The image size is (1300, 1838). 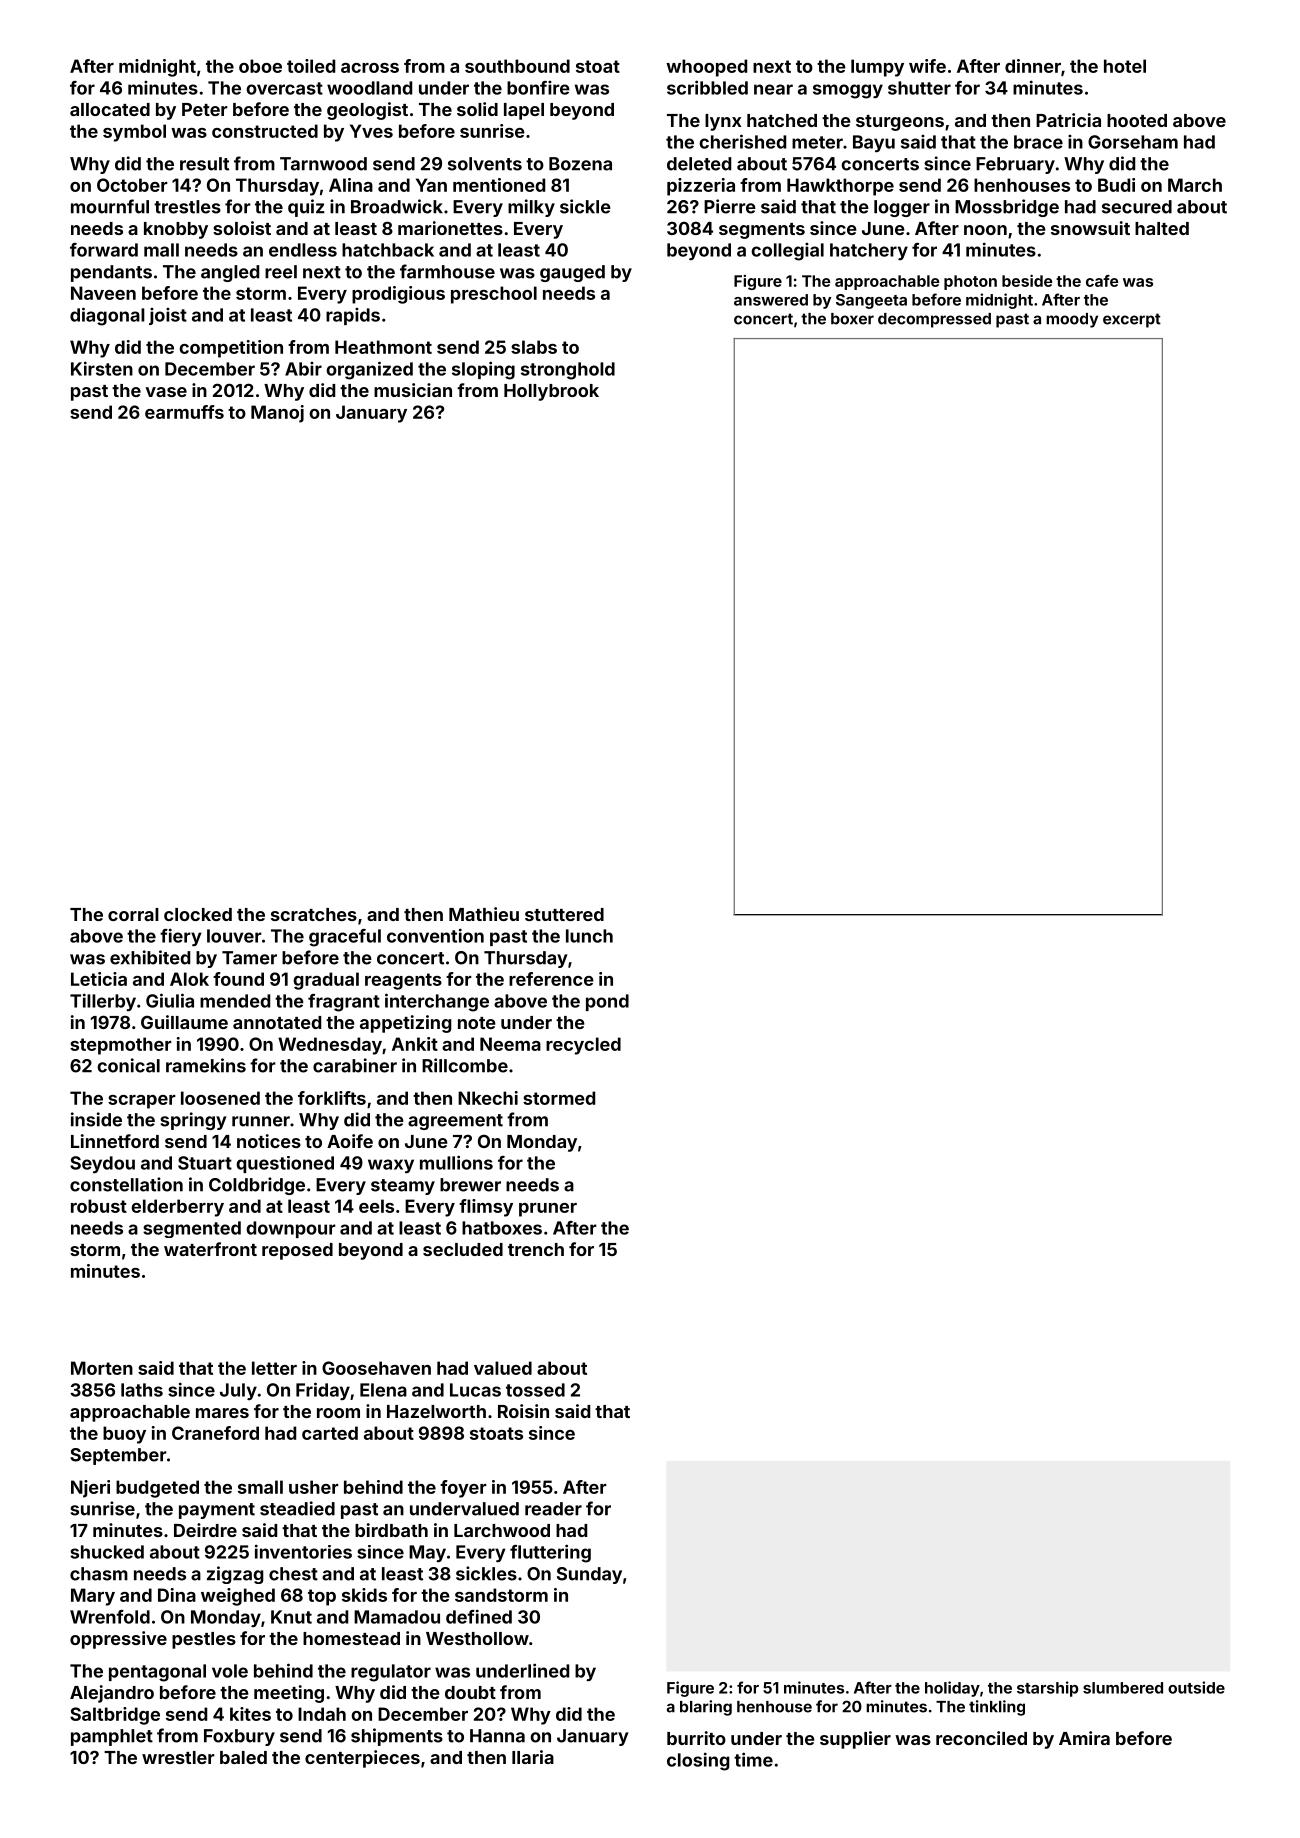 What do you see at coordinates (771, 300) in the page?
I see `answered` at bounding box center [771, 300].
